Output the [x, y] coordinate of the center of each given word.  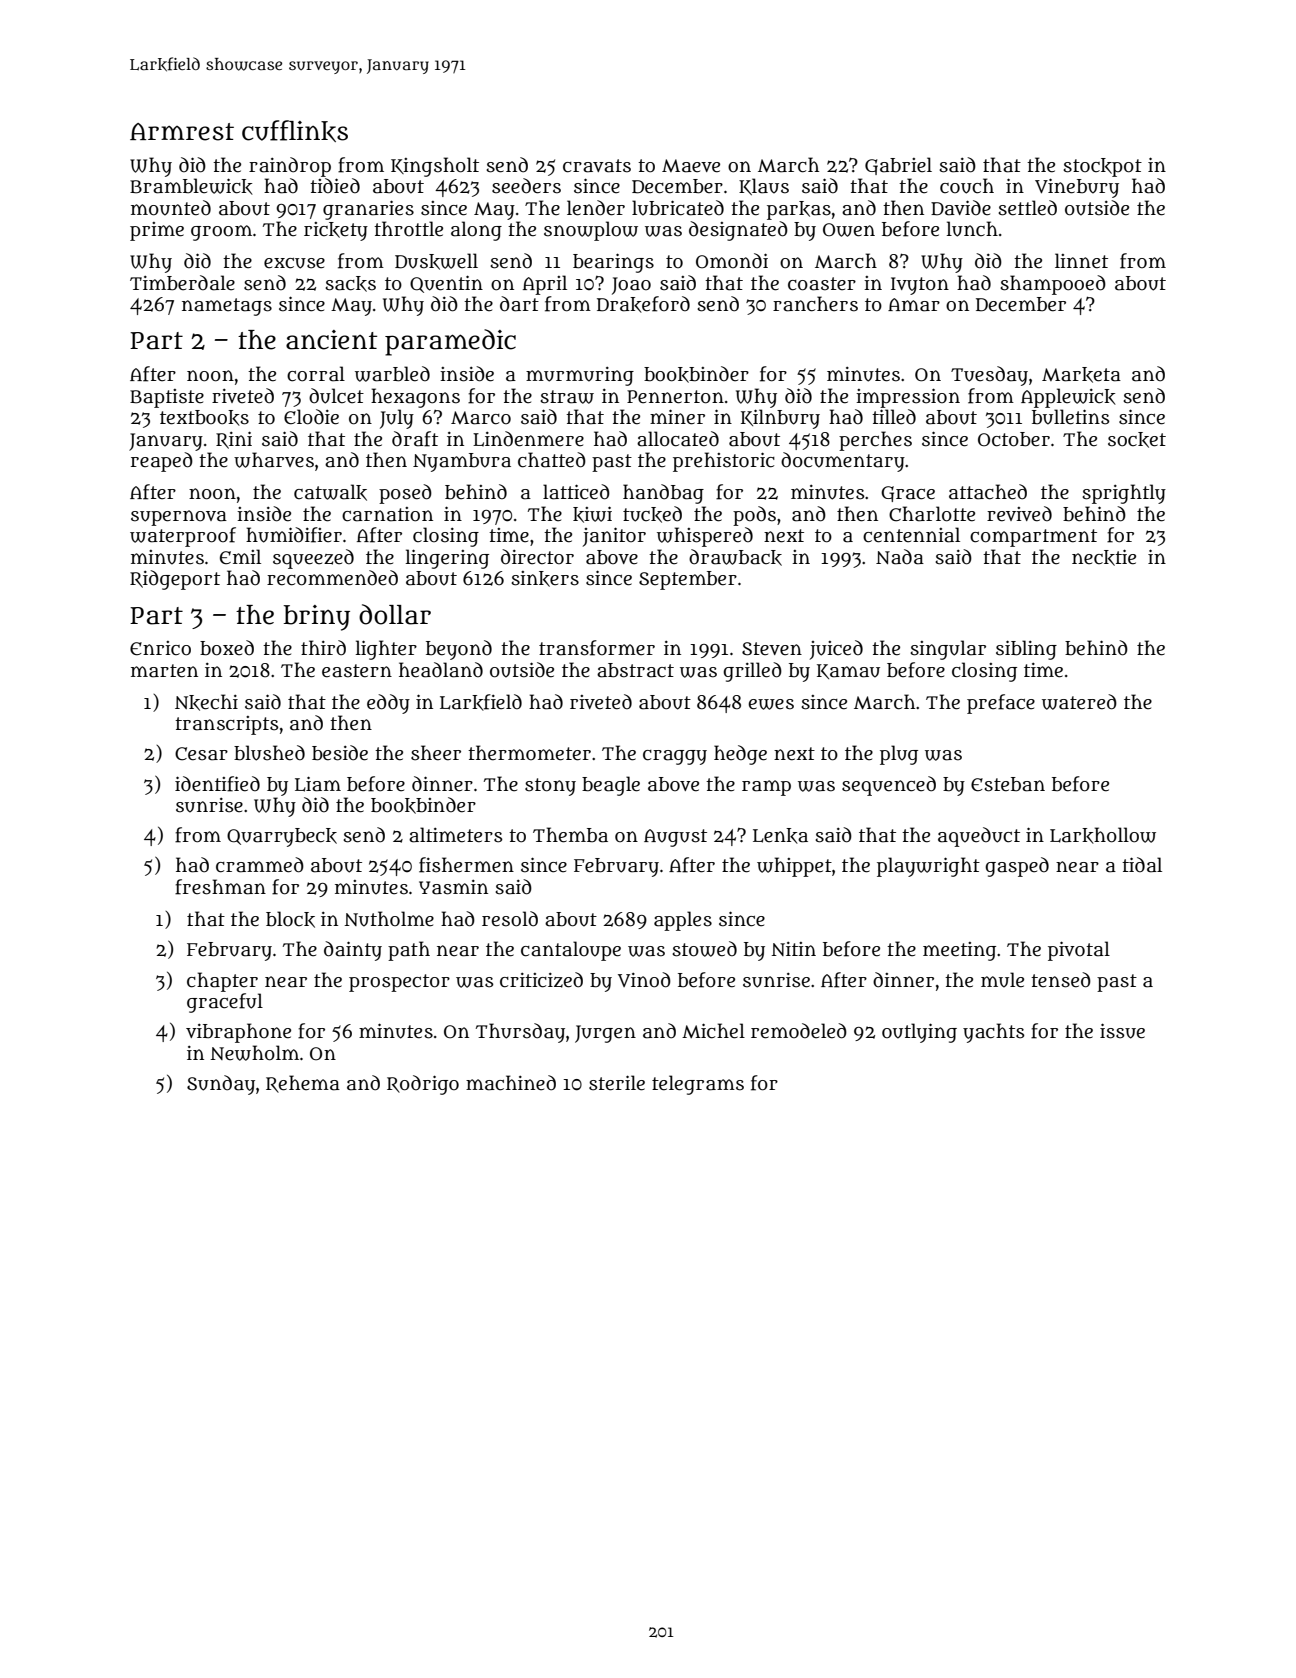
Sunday [221, 1085]
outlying [919, 1033]
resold [510, 919]
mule [1002, 980]
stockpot [1102, 167]
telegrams [698, 1085]
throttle [408, 229]
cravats [597, 166]
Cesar [201, 754]
